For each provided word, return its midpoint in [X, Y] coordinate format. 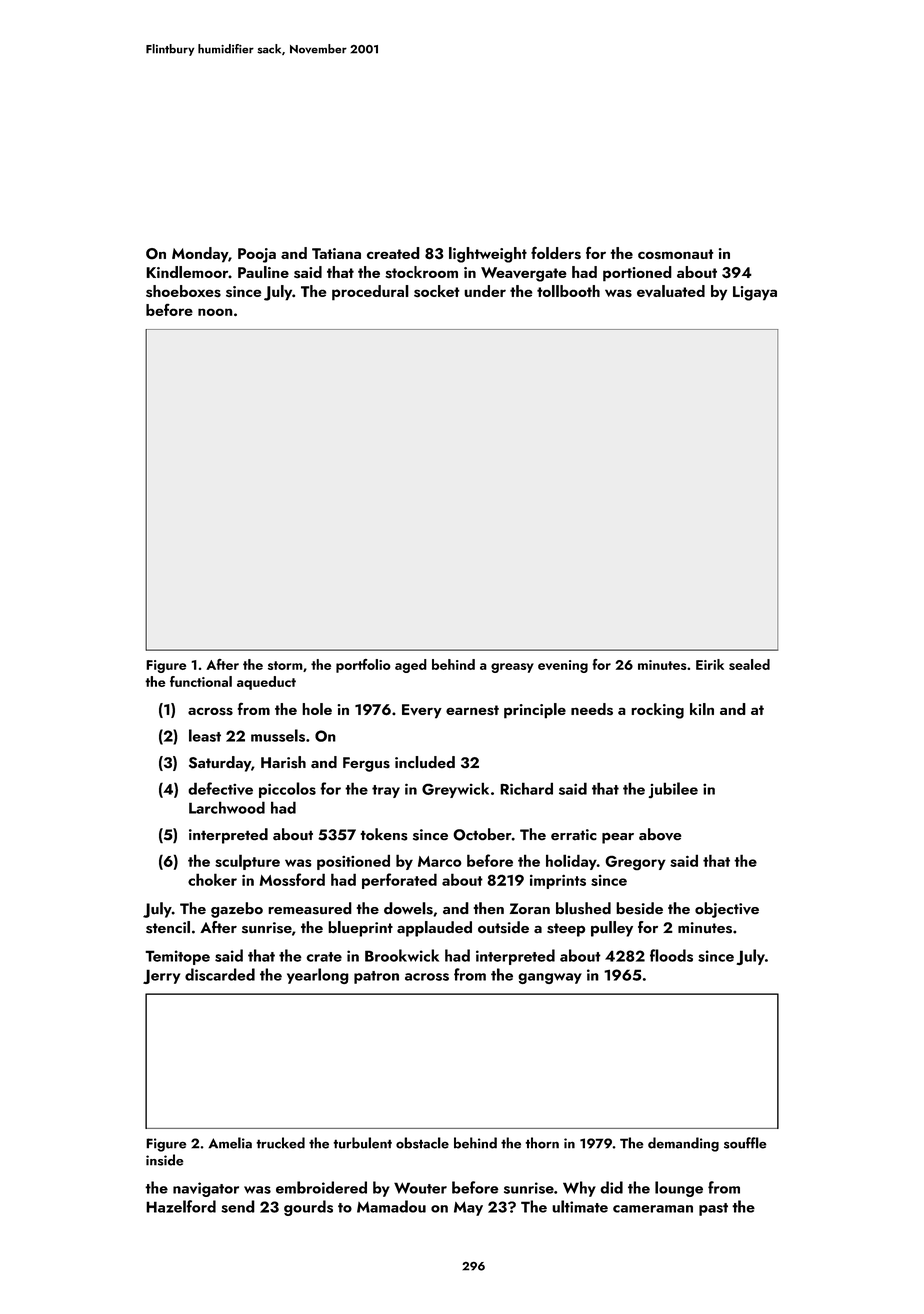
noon [215, 312]
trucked [280, 1143]
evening [563, 666]
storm [285, 665]
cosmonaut [676, 254]
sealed [749, 664]
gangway [550, 978]
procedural [370, 293]
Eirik [710, 664]
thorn [542, 1143]
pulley [612, 929]
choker [212, 879]
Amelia [230, 1143]
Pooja [257, 255]
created [393, 253]
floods [671, 955]
